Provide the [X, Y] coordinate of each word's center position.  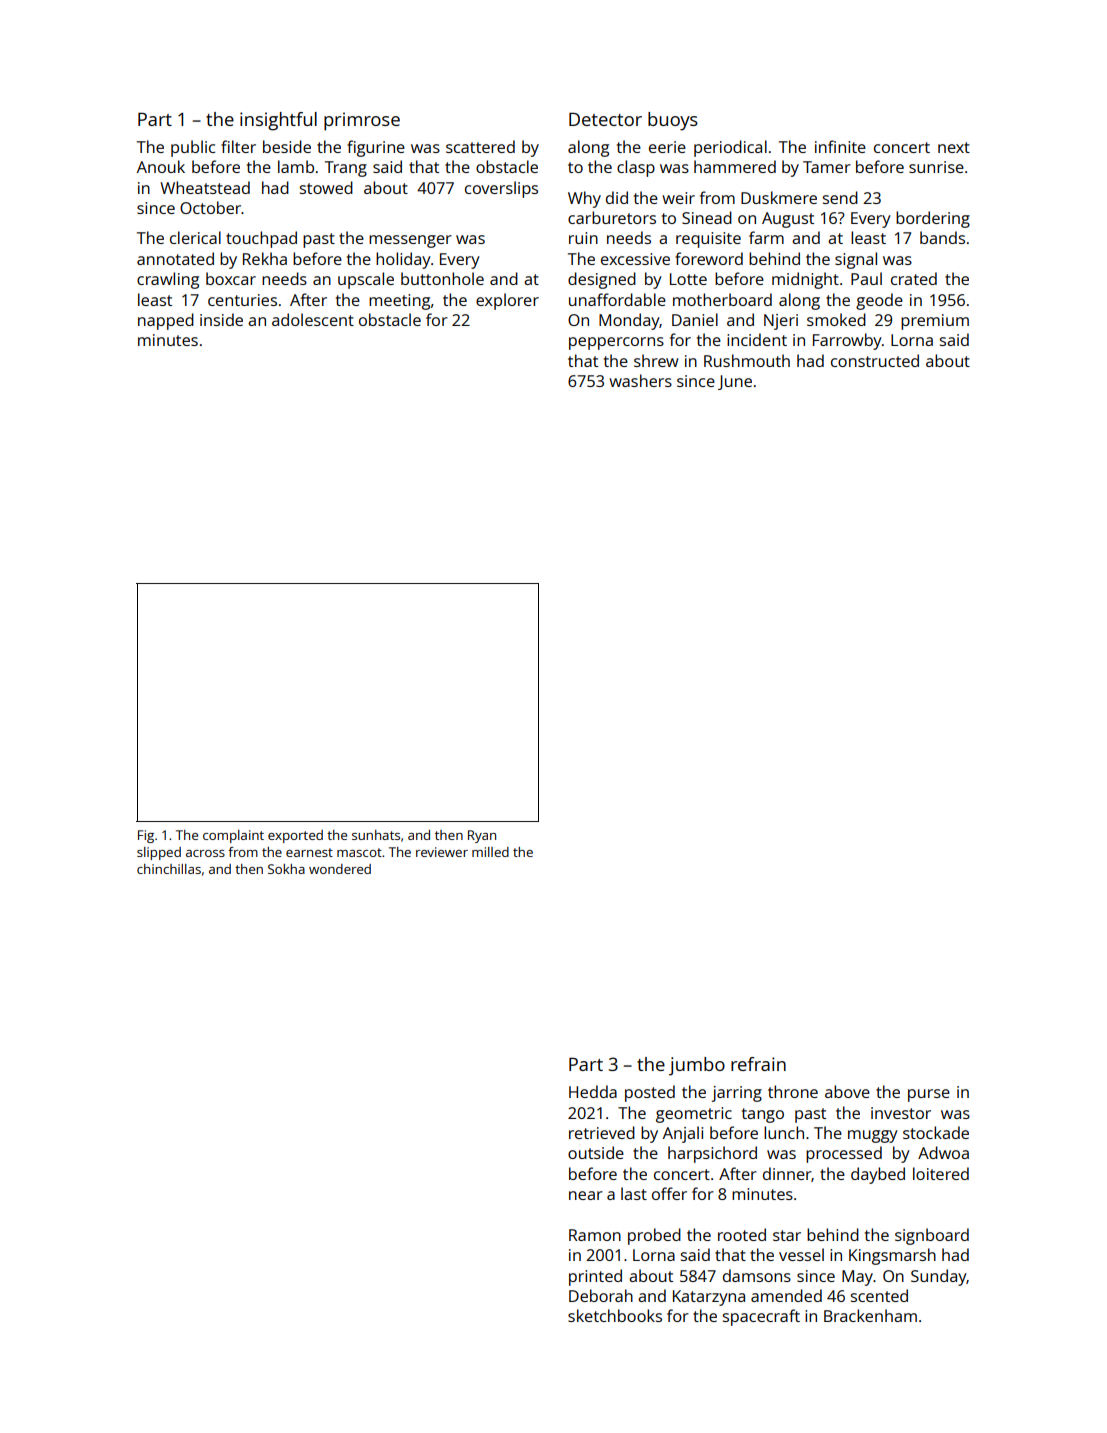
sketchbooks [615, 1315]
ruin [583, 238]
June [735, 382]
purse [929, 1095]
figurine [376, 148]
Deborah [601, 1295]
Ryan [482, 836]
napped [166, 321]
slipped [159, 853]
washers [640, 380]
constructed [875, 360]
